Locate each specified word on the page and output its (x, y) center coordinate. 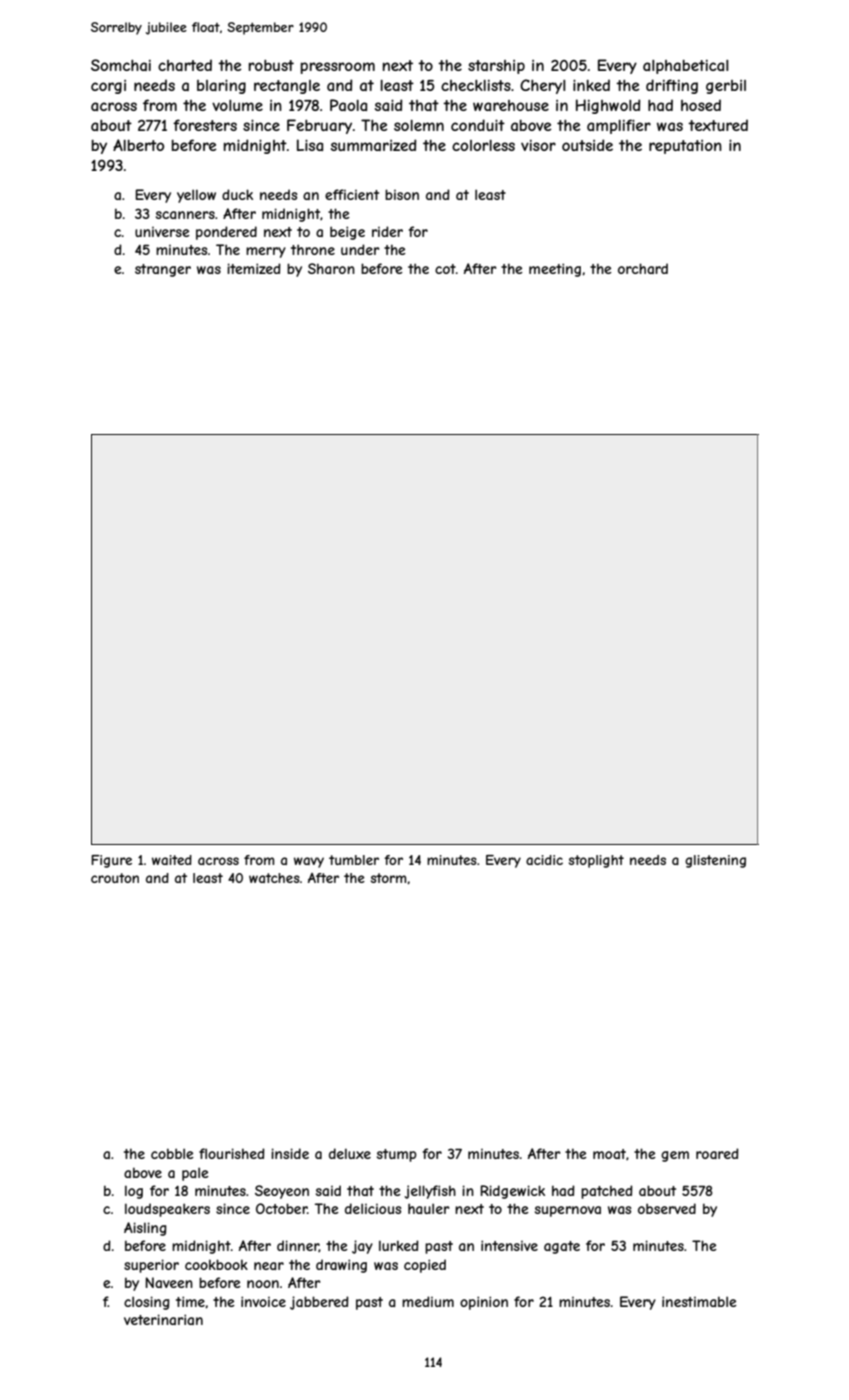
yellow (196, 196)
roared (717, 1153)
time (190, 1301)
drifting (672, 86)
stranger (163, 270)
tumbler (354, 860)
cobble (172, 1153)
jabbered (319, 1303)
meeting (555, 270)
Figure (111, 861)
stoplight (596, 861)
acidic (544, 860)
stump (397, 1155)
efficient (352, 194)
